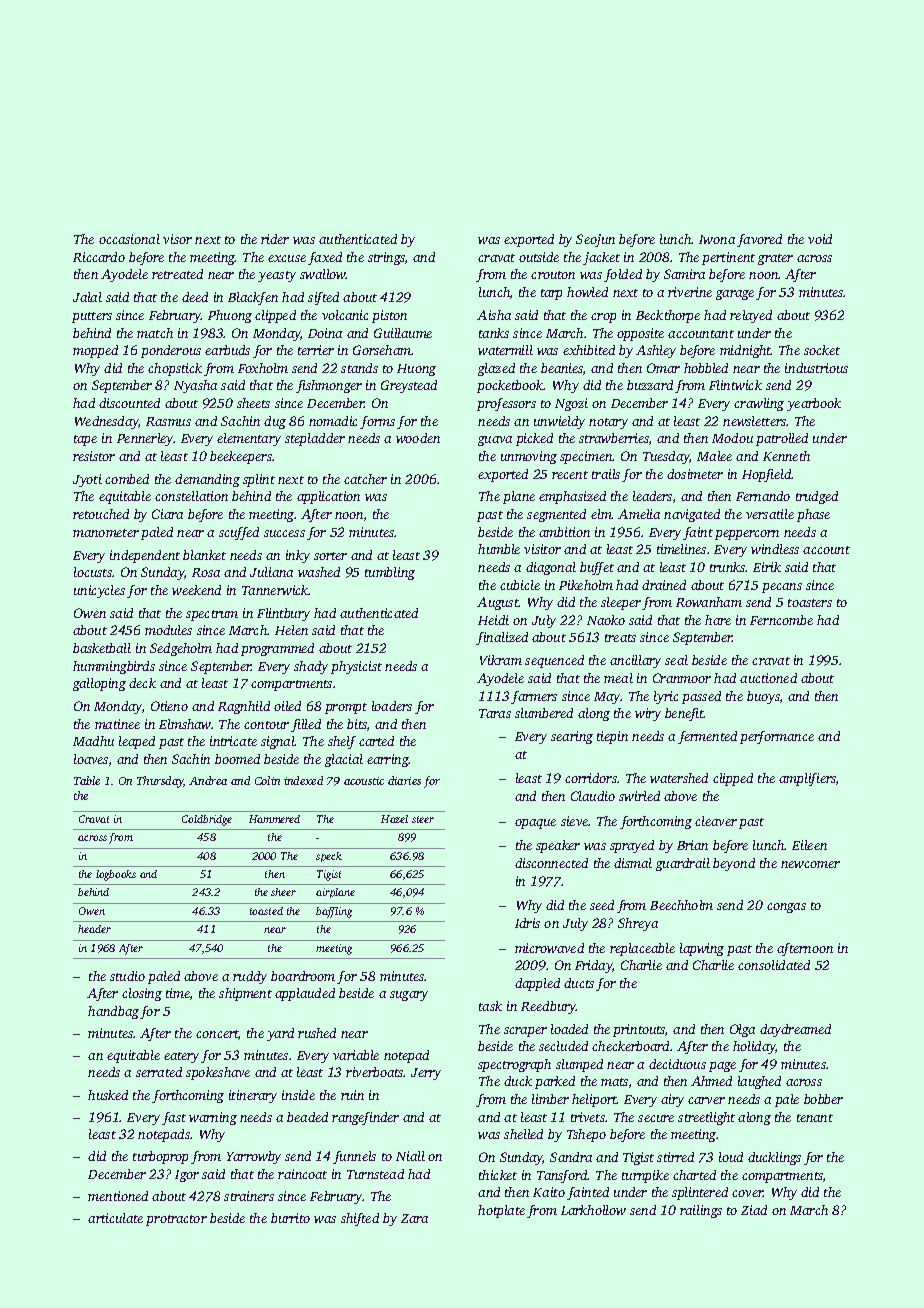 The image size is (924, 1308). What do you see at coordinates (569, 1029) in the screenshot?
I see `loaded` at bounding box center [569, 1029].
